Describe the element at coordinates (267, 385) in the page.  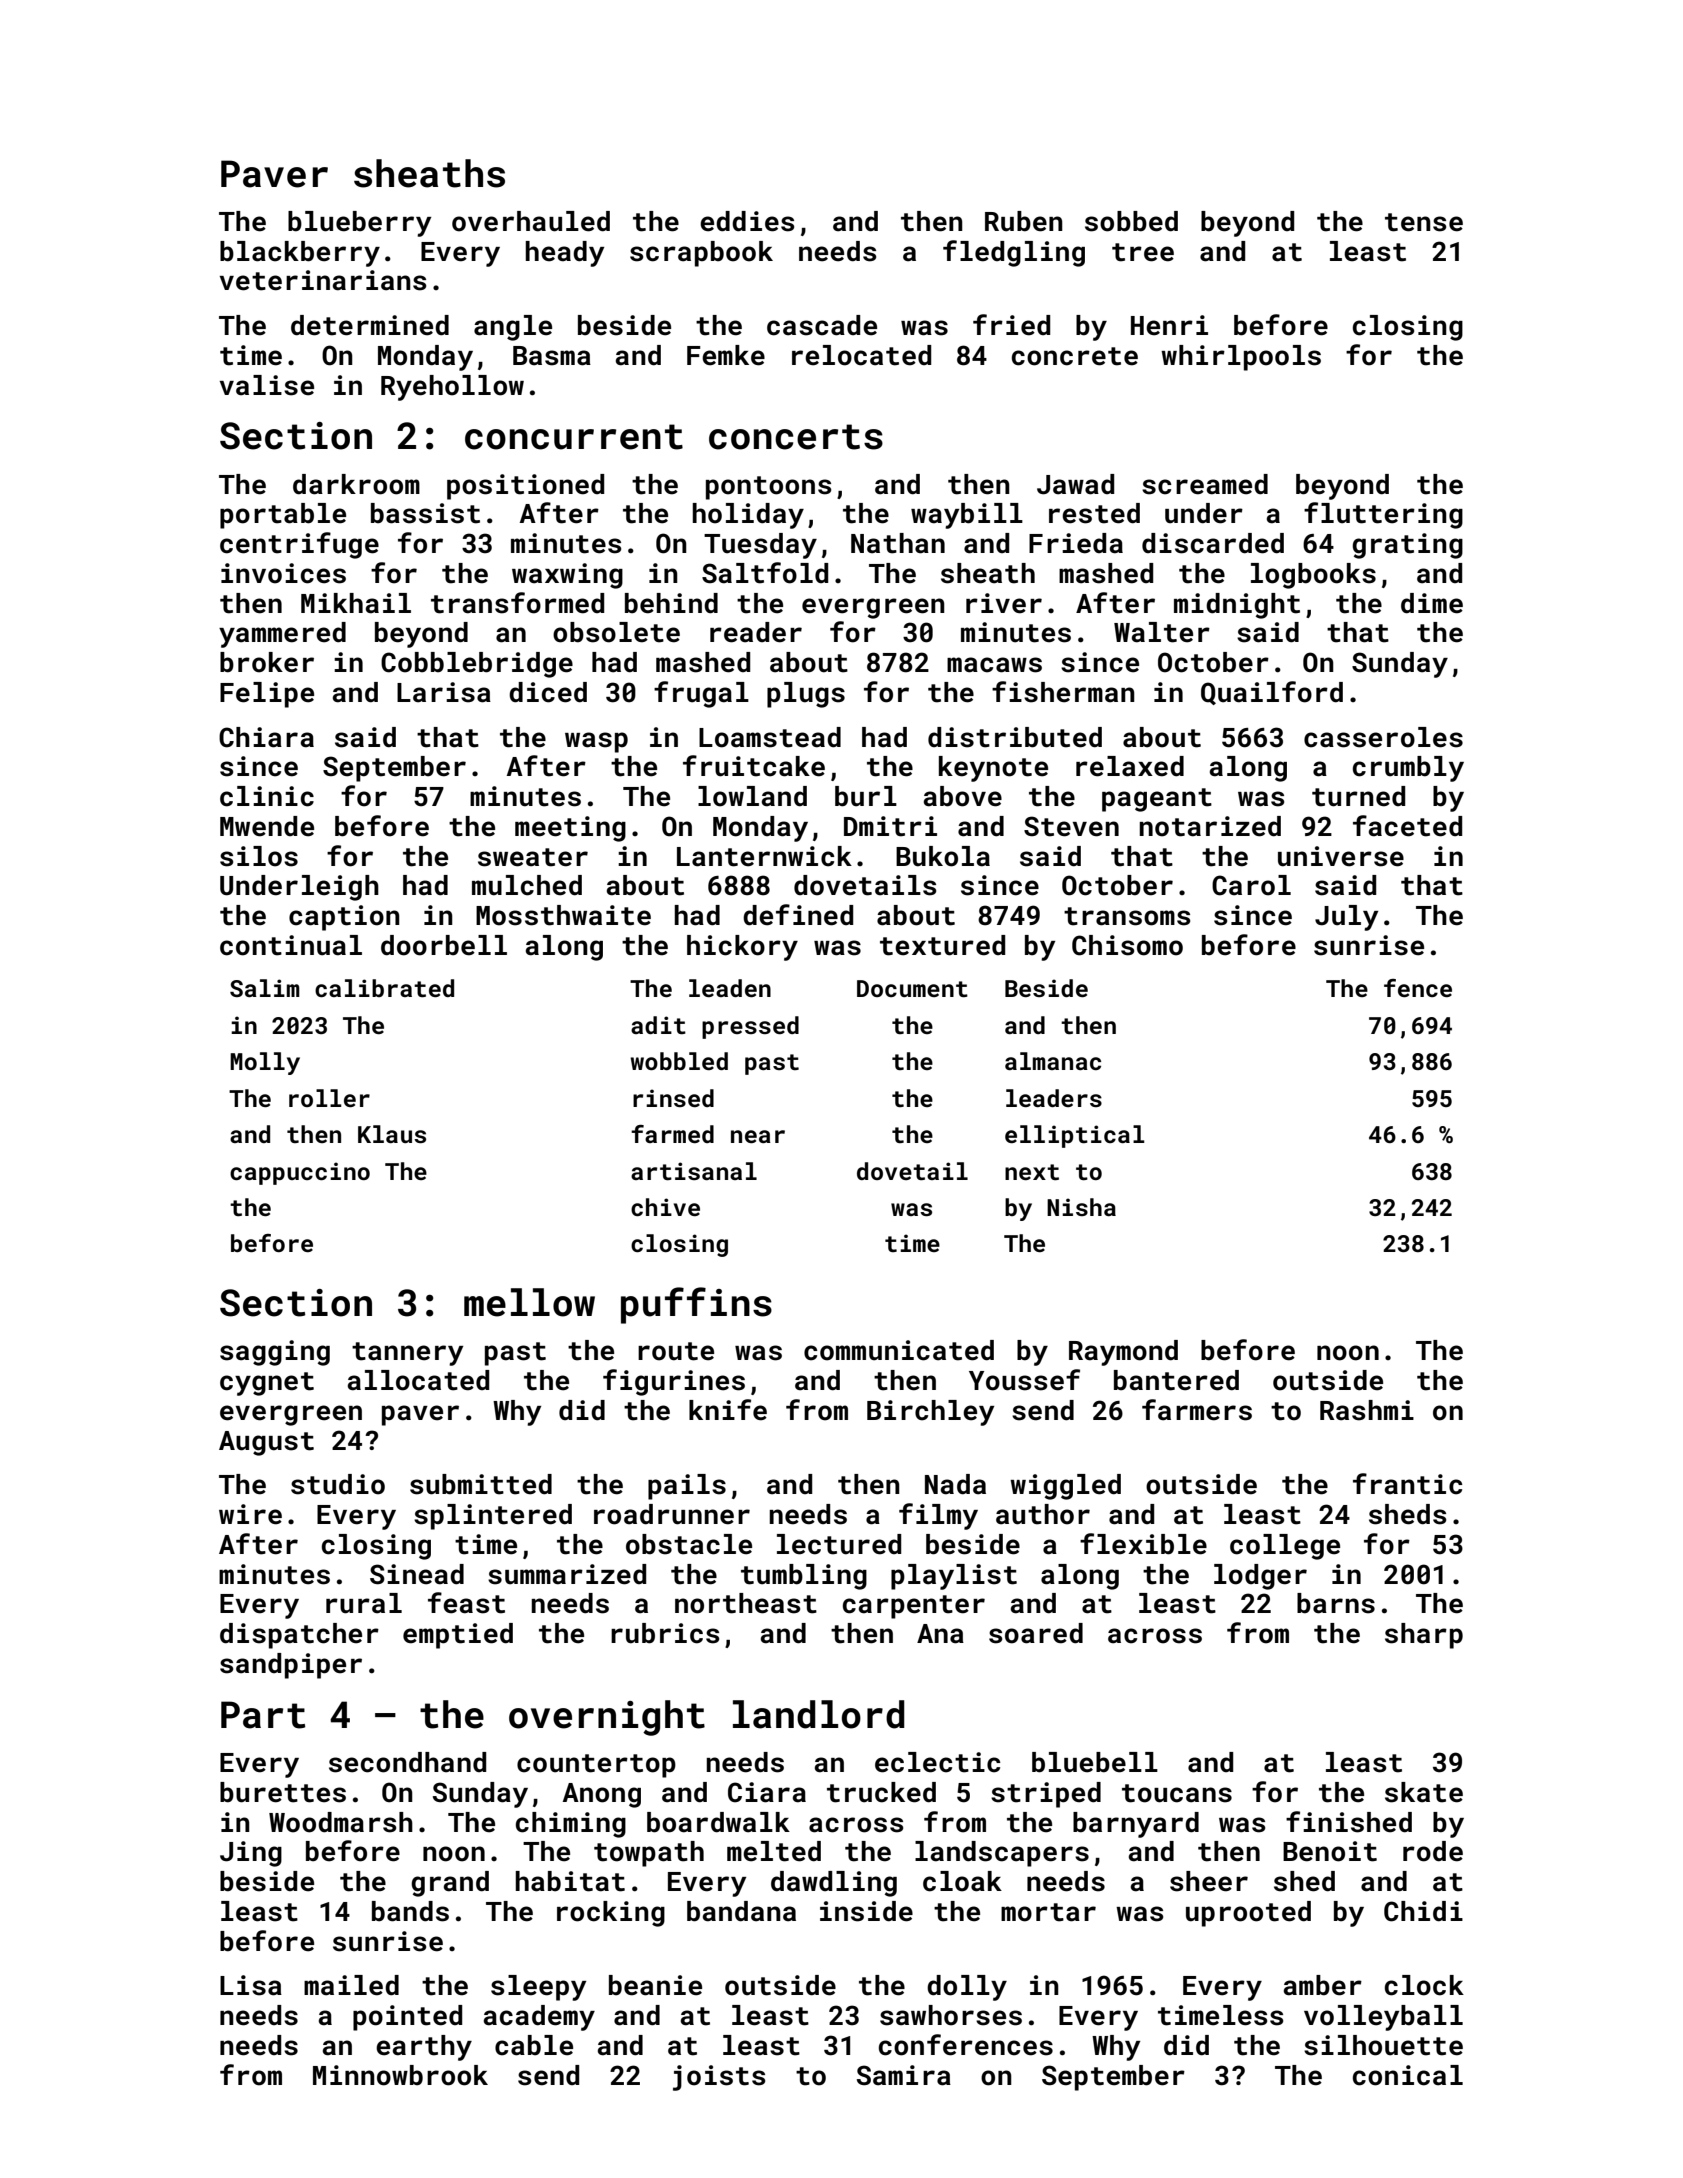
I see `valise` at that location.
